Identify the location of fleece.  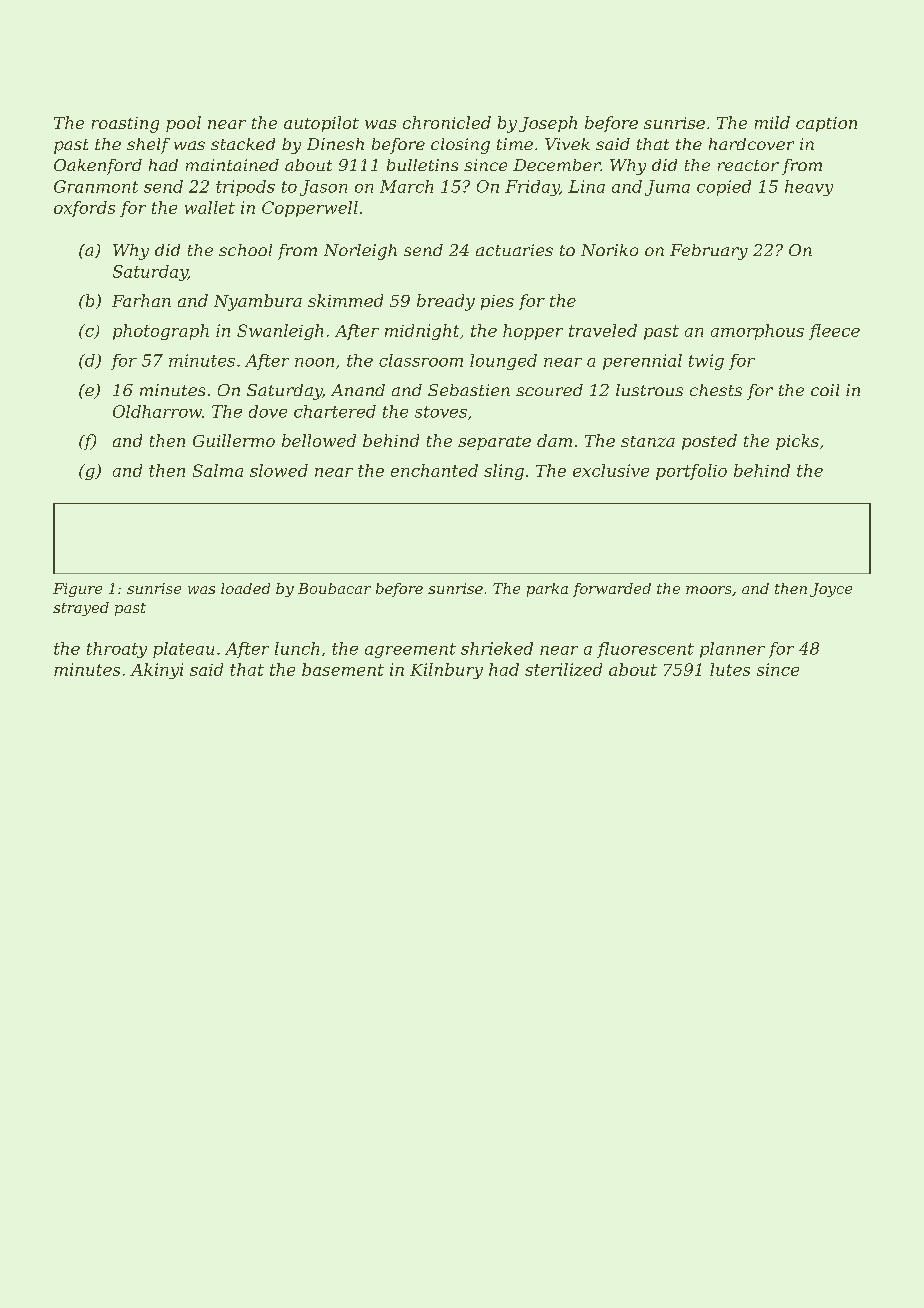
(834, 332).
